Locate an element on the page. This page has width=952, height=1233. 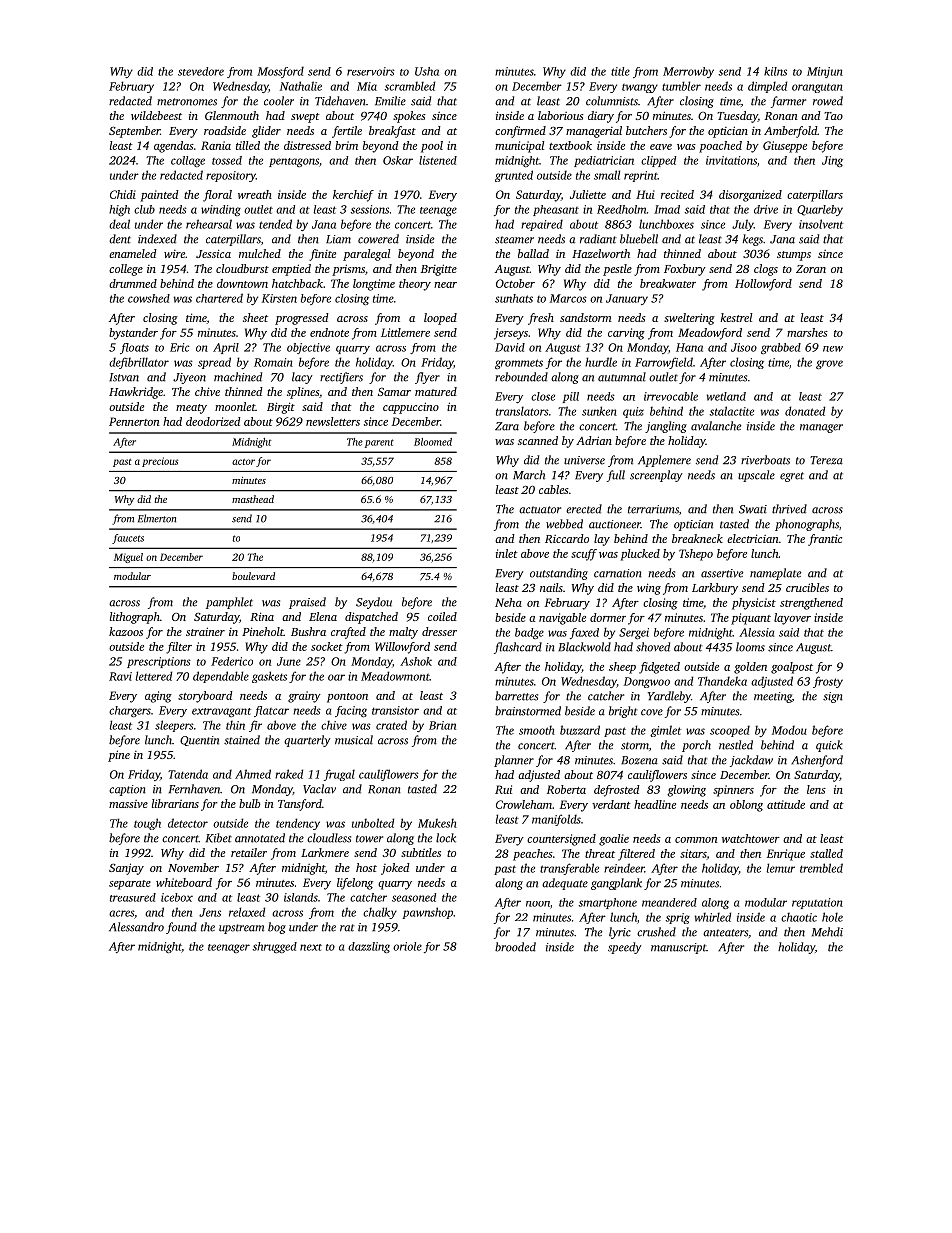
manuscript is located at coordinates (678, 948).
